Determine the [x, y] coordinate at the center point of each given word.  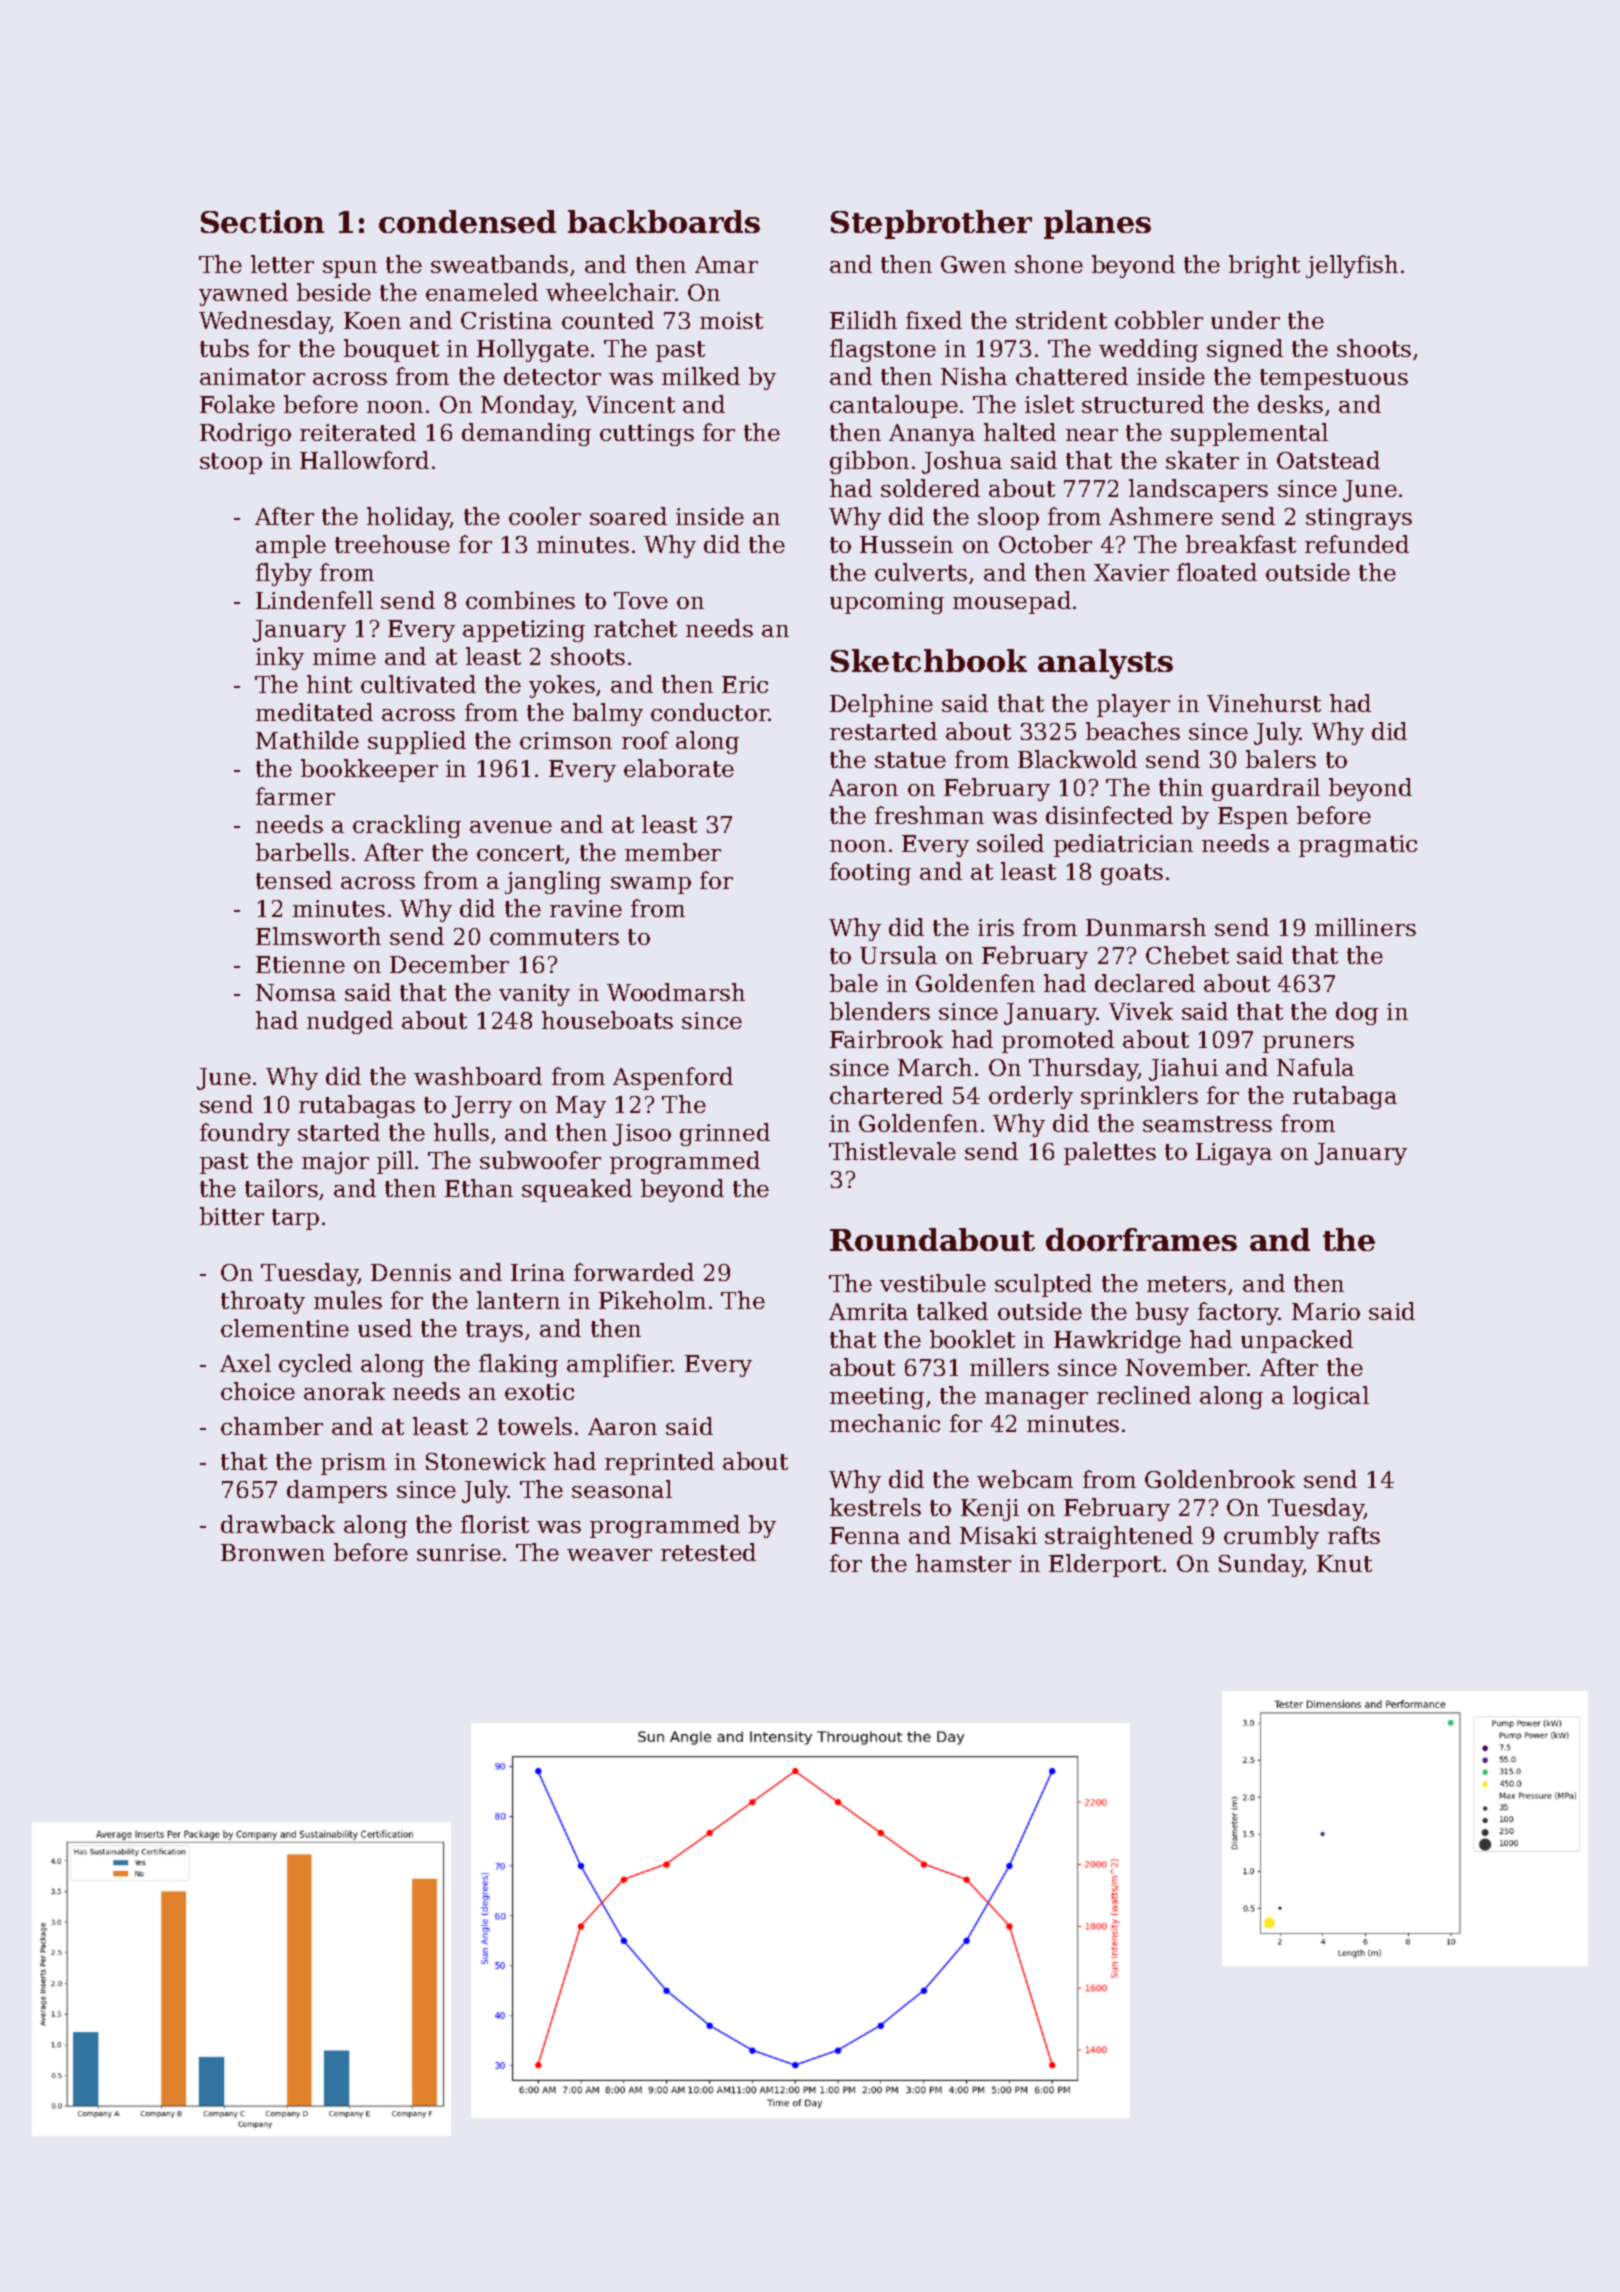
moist [731, 320]
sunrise [459, 1552]
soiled [1010, 843]
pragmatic [1358, 846]
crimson [566, 740]
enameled [482, 292]
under [1245, 320]
